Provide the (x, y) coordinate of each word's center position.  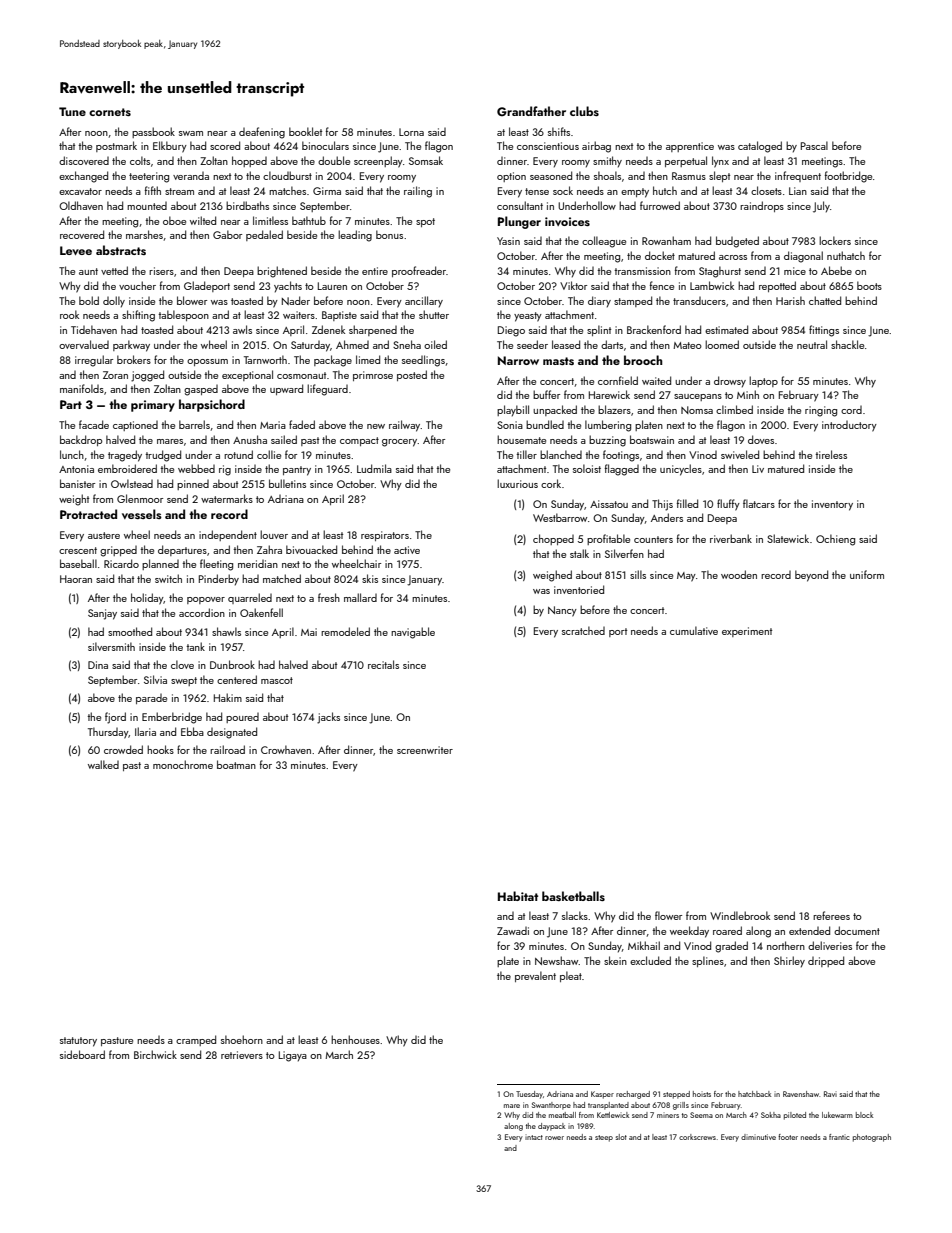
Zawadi (513, 931)
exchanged (83, 177)
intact (534, 1137)
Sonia (510, 425)
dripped (826, 961)
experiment (747, 632)
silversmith (111, 646)
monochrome (183, 764)
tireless (831, 454)
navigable (413, 633)
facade (94, 424)
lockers (835, 240)
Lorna (411, 132)
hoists (702, 1094)
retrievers (242, 1055)
